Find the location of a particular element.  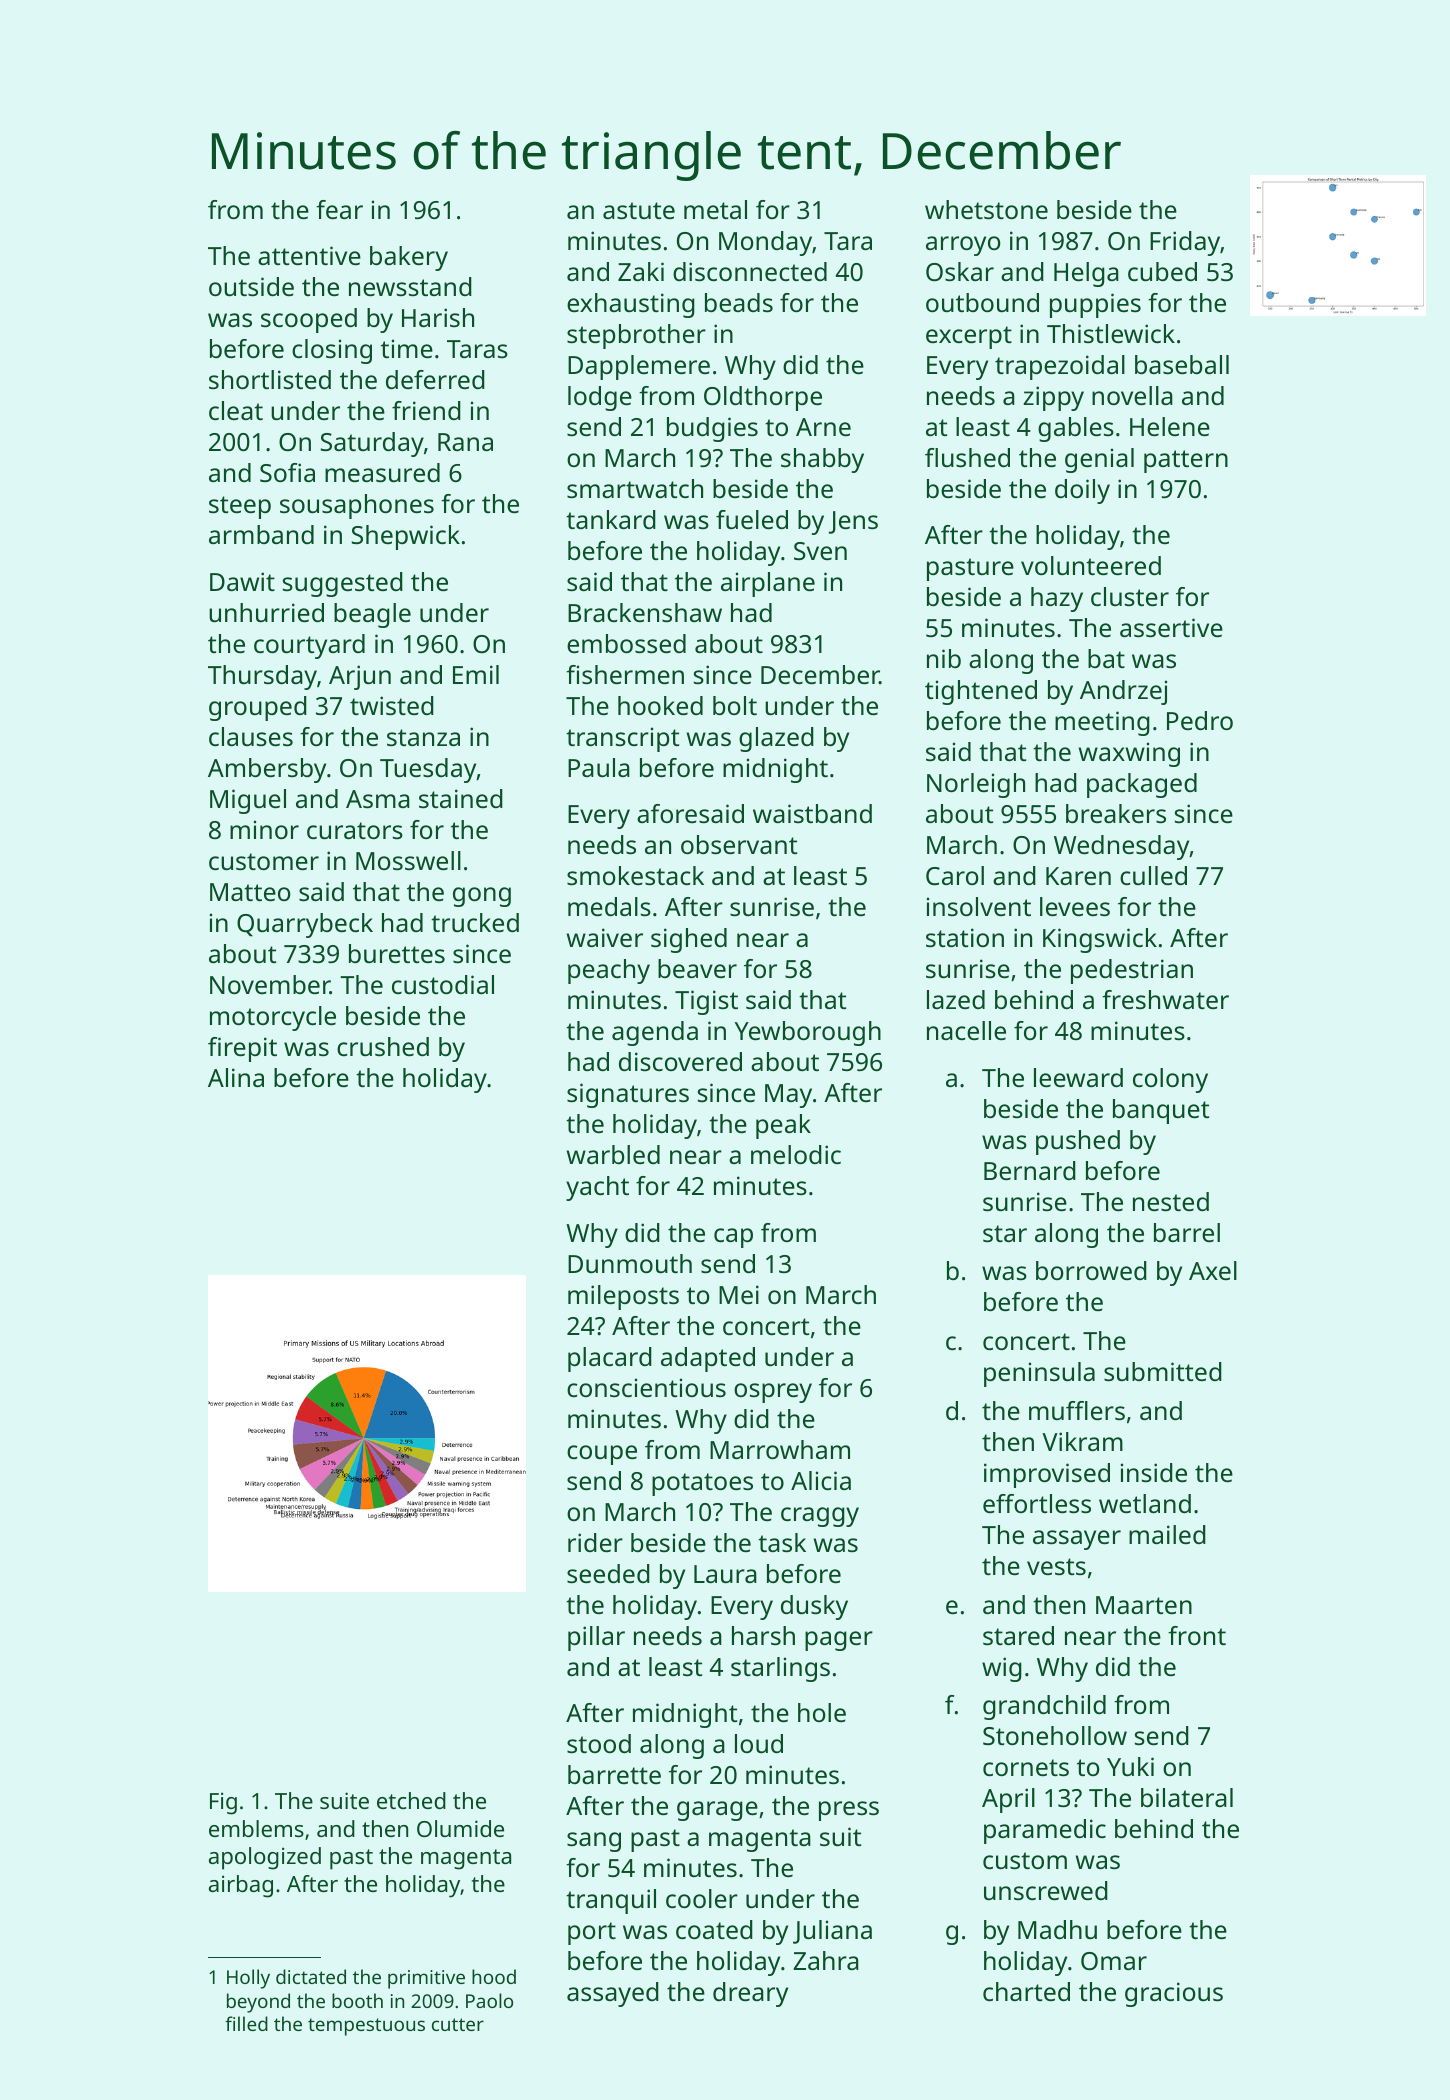

Alina is located at coordinates (236, 1077).
